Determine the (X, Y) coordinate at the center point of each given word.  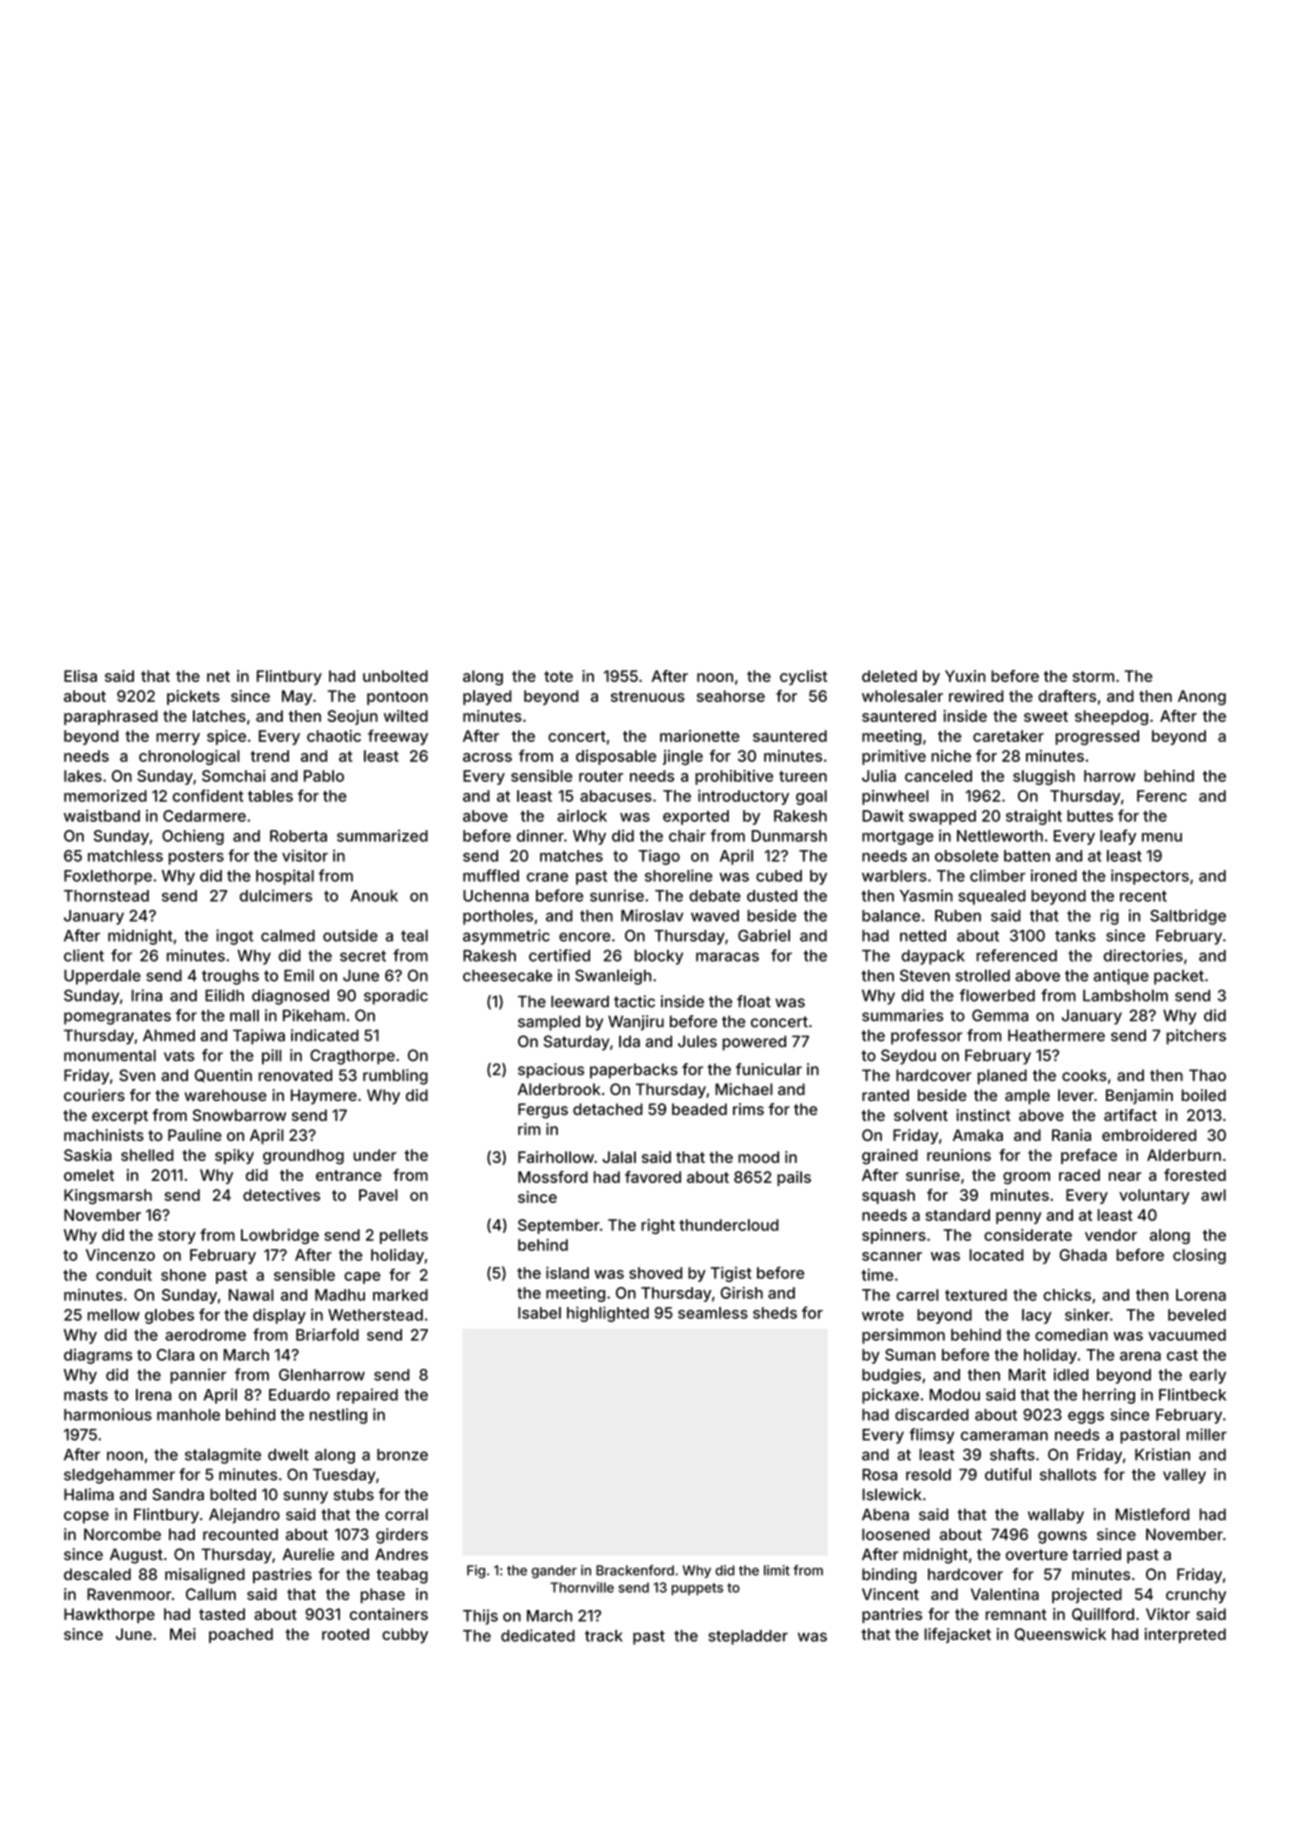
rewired (976, 696)
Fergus (543, 1111)
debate (715, 896)
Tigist (731, 1274)
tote (558, 676)
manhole (188, 1415)
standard (958, 1215)
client (84, 955)
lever (1076, 1095)
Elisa (80, 676)
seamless (713, 1313)
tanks (1075, 936)
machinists (104, 1135)
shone (183, 1275)
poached (241, 1635)
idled (1071, 1374)
